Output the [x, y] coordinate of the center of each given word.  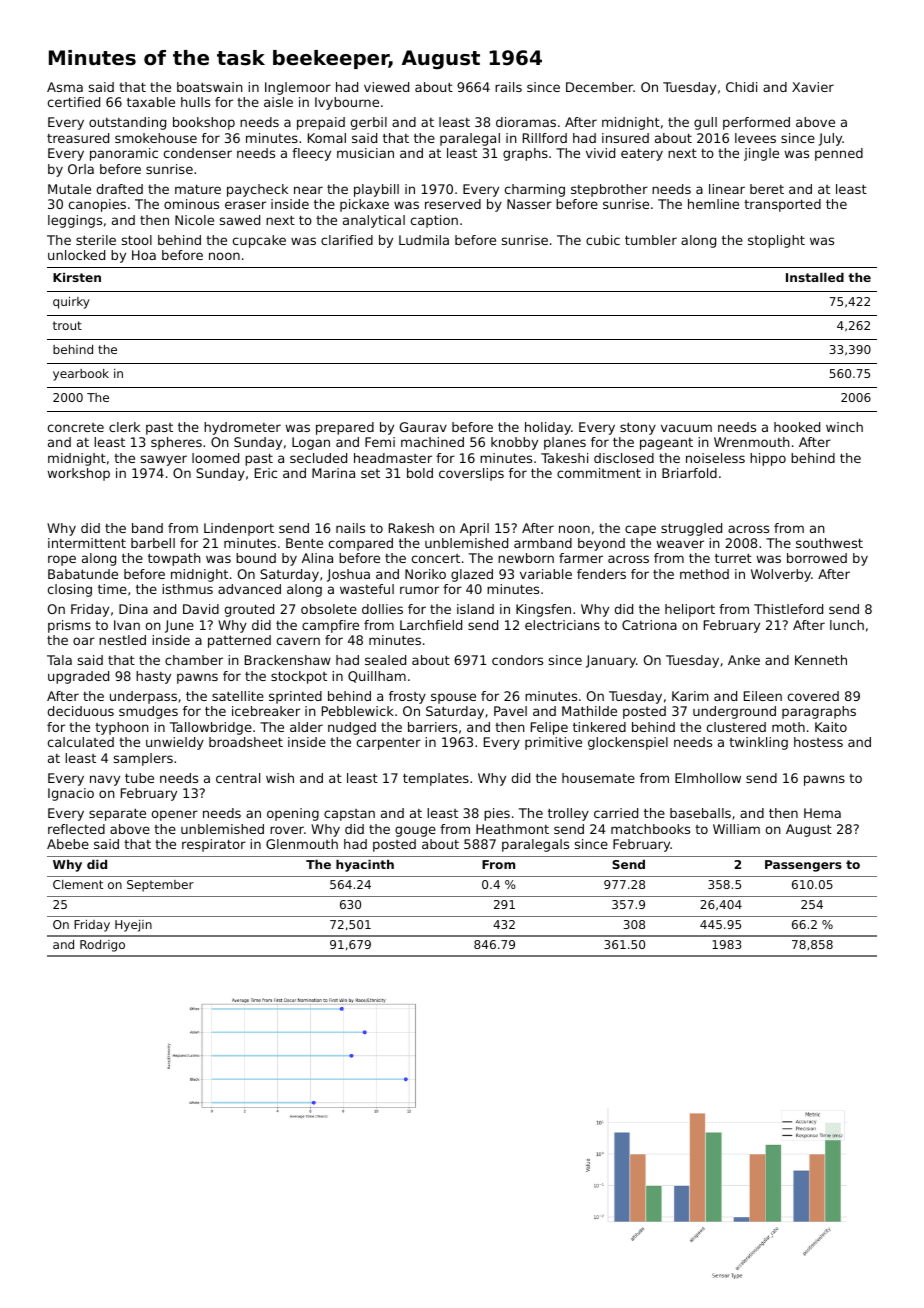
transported [782, 205]
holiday [548, 428]
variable [546, 574]
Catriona [649, 625]
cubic [603, 240]
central [238, 778]
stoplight [776, 241]
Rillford [545, 138]
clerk [124, 427]
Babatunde [83, 574]
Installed [815, 277]
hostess [818, 742]
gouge [415, 831]
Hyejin [133, 926]
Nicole [194, 220]
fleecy [311, 154]
